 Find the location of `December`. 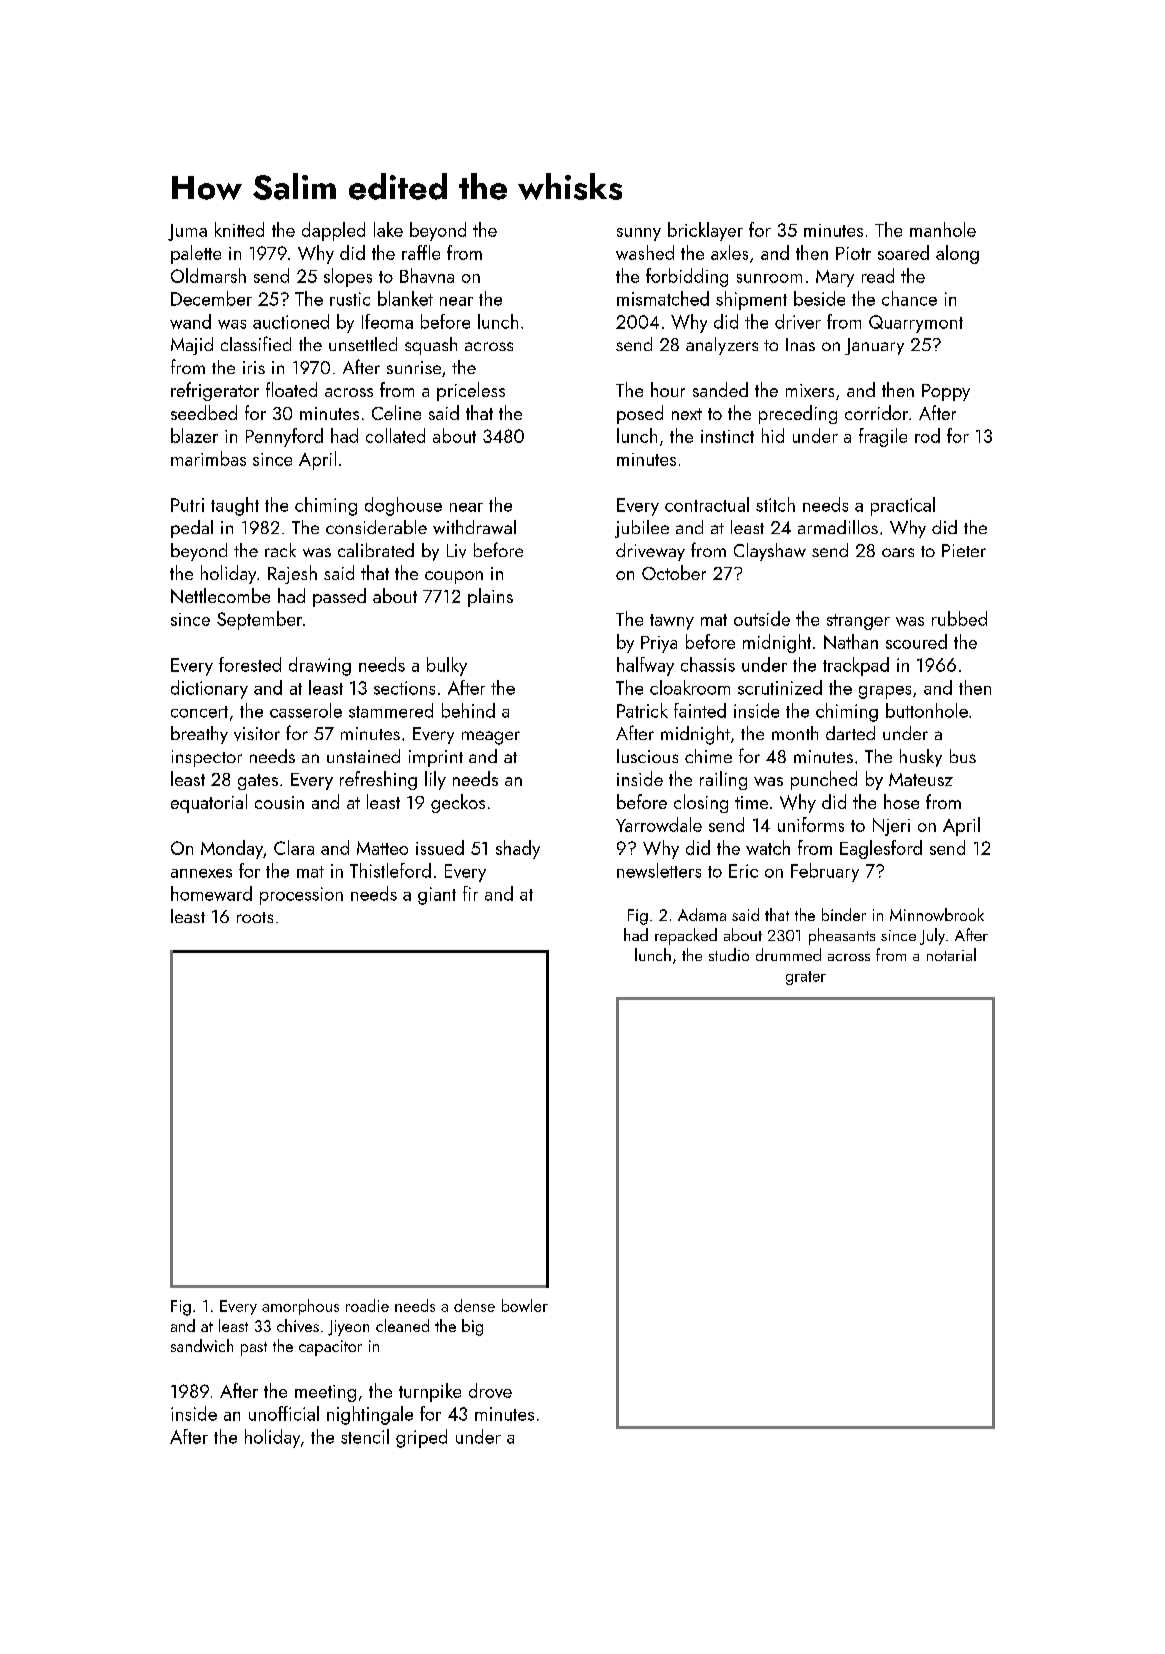

December is located at coordinates (211, 298).
